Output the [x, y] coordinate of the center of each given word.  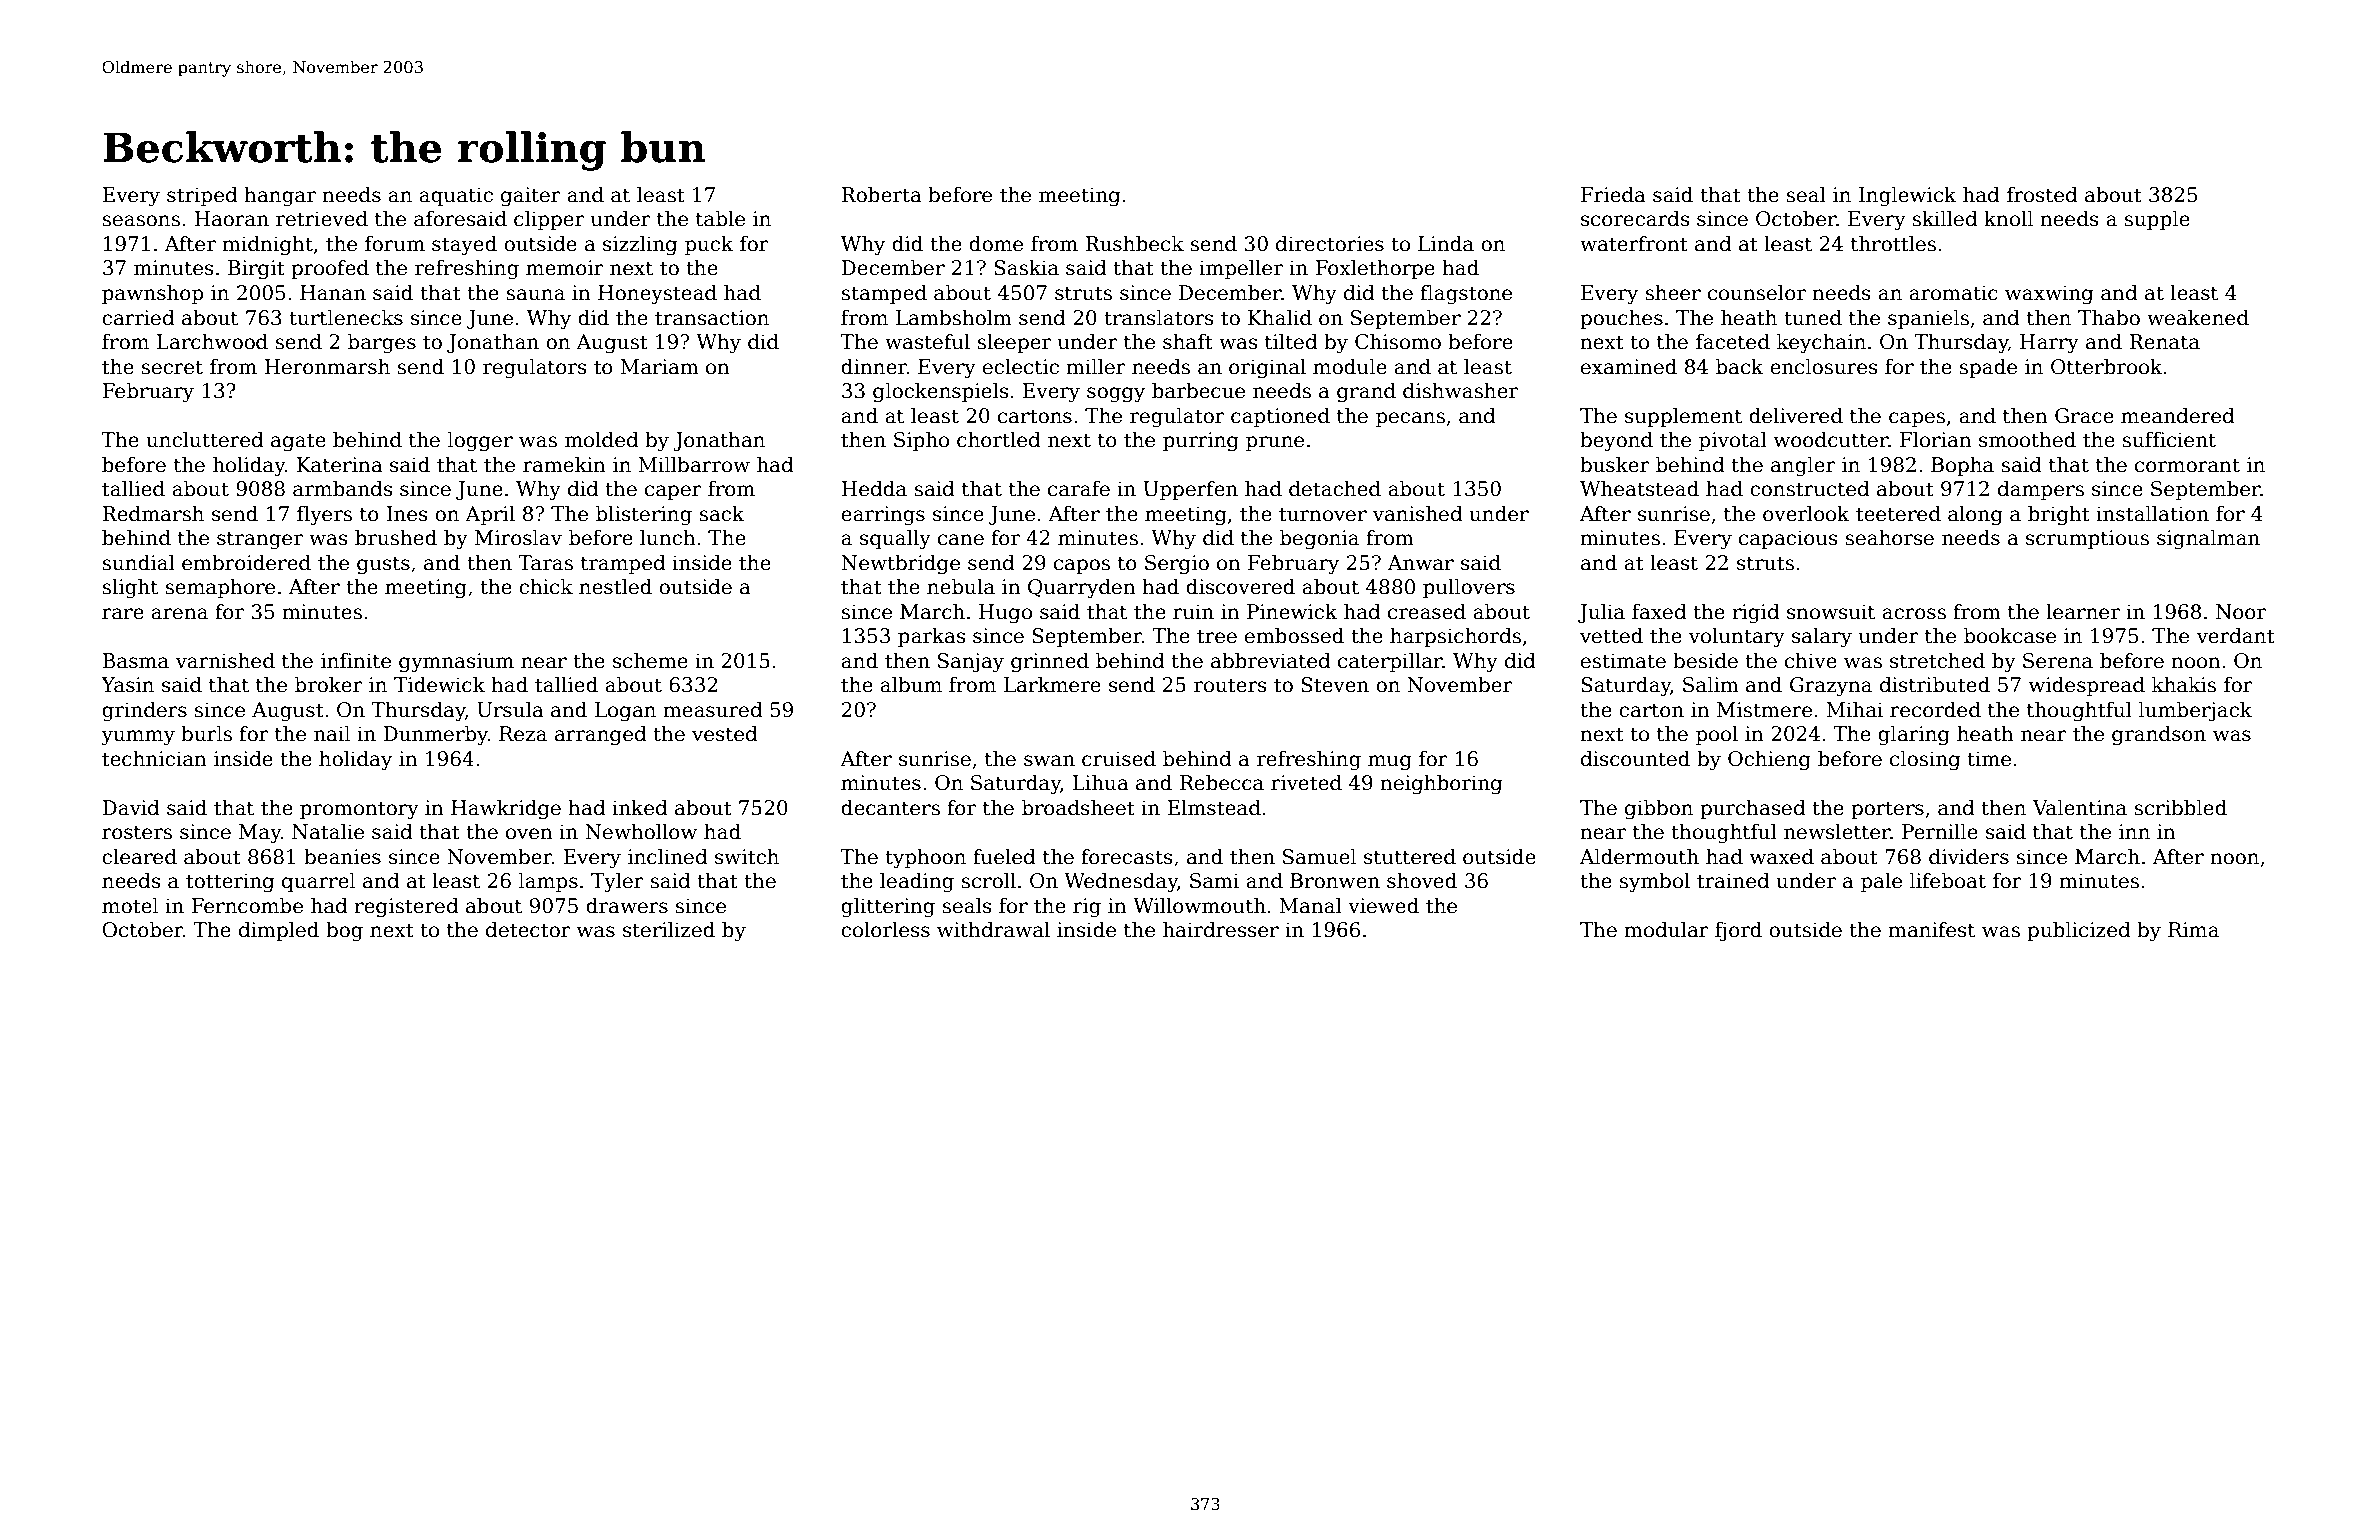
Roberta [881, 194]
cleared [139, 856]
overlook [1806, 513]
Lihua [1100, 782]
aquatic [456, 196]
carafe [1079, 488]
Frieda [1613, 194]
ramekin [564, 464]
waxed [1781, 856]
